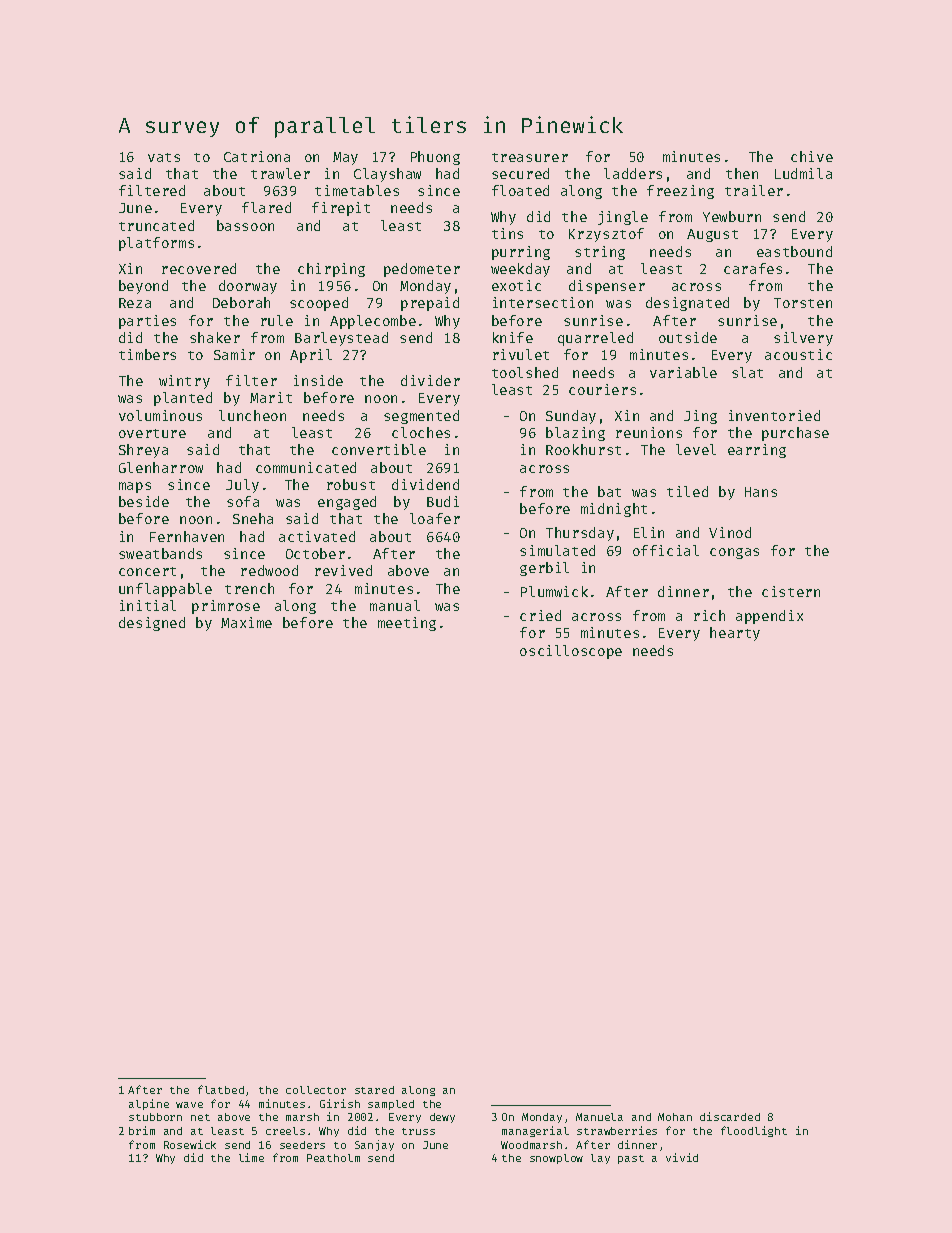 This screenshot has width=952, height=1233. I want to click on lime, so click(251, 1157).
